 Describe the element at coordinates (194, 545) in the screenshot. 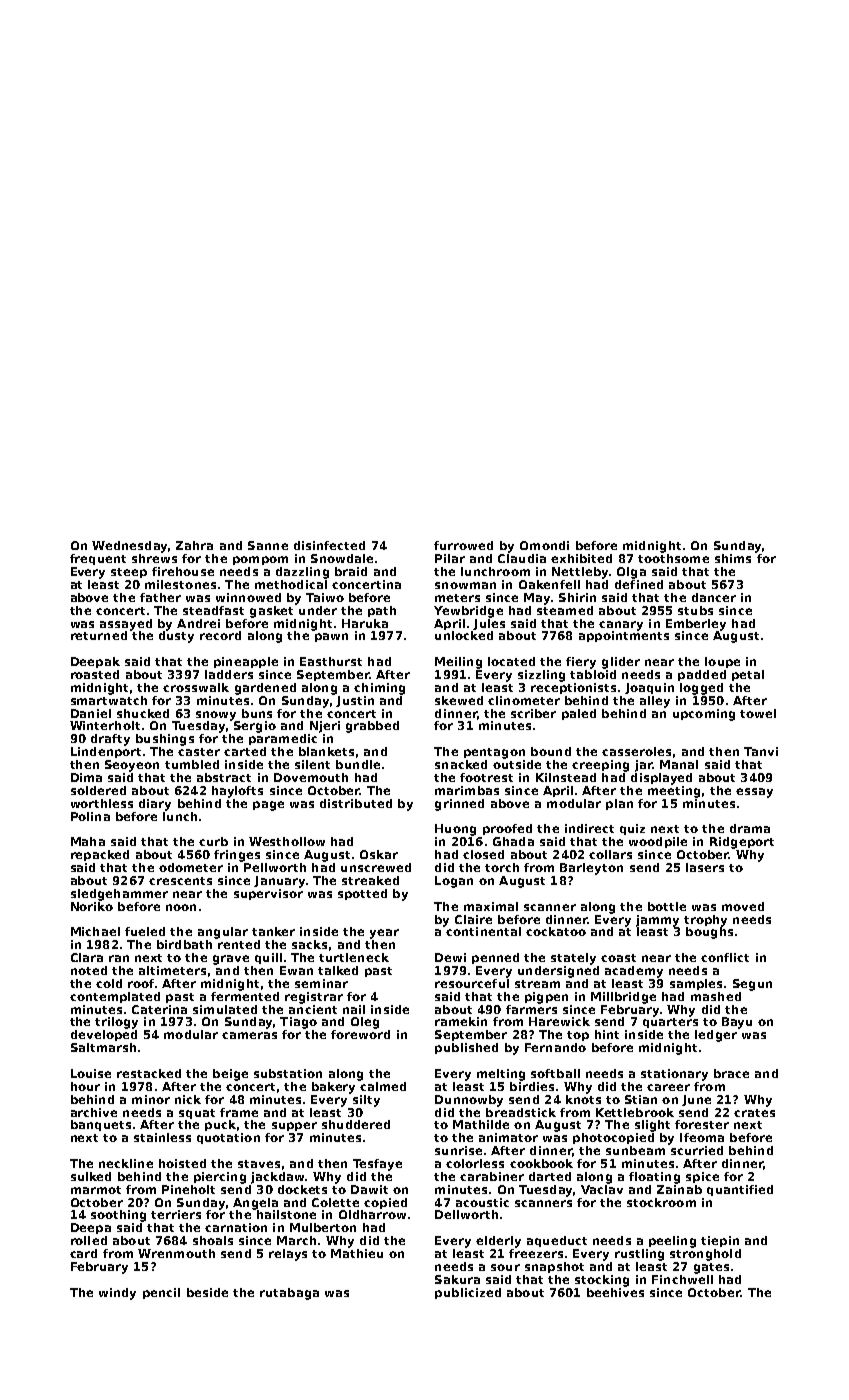

I see `Zahra` at that location.
